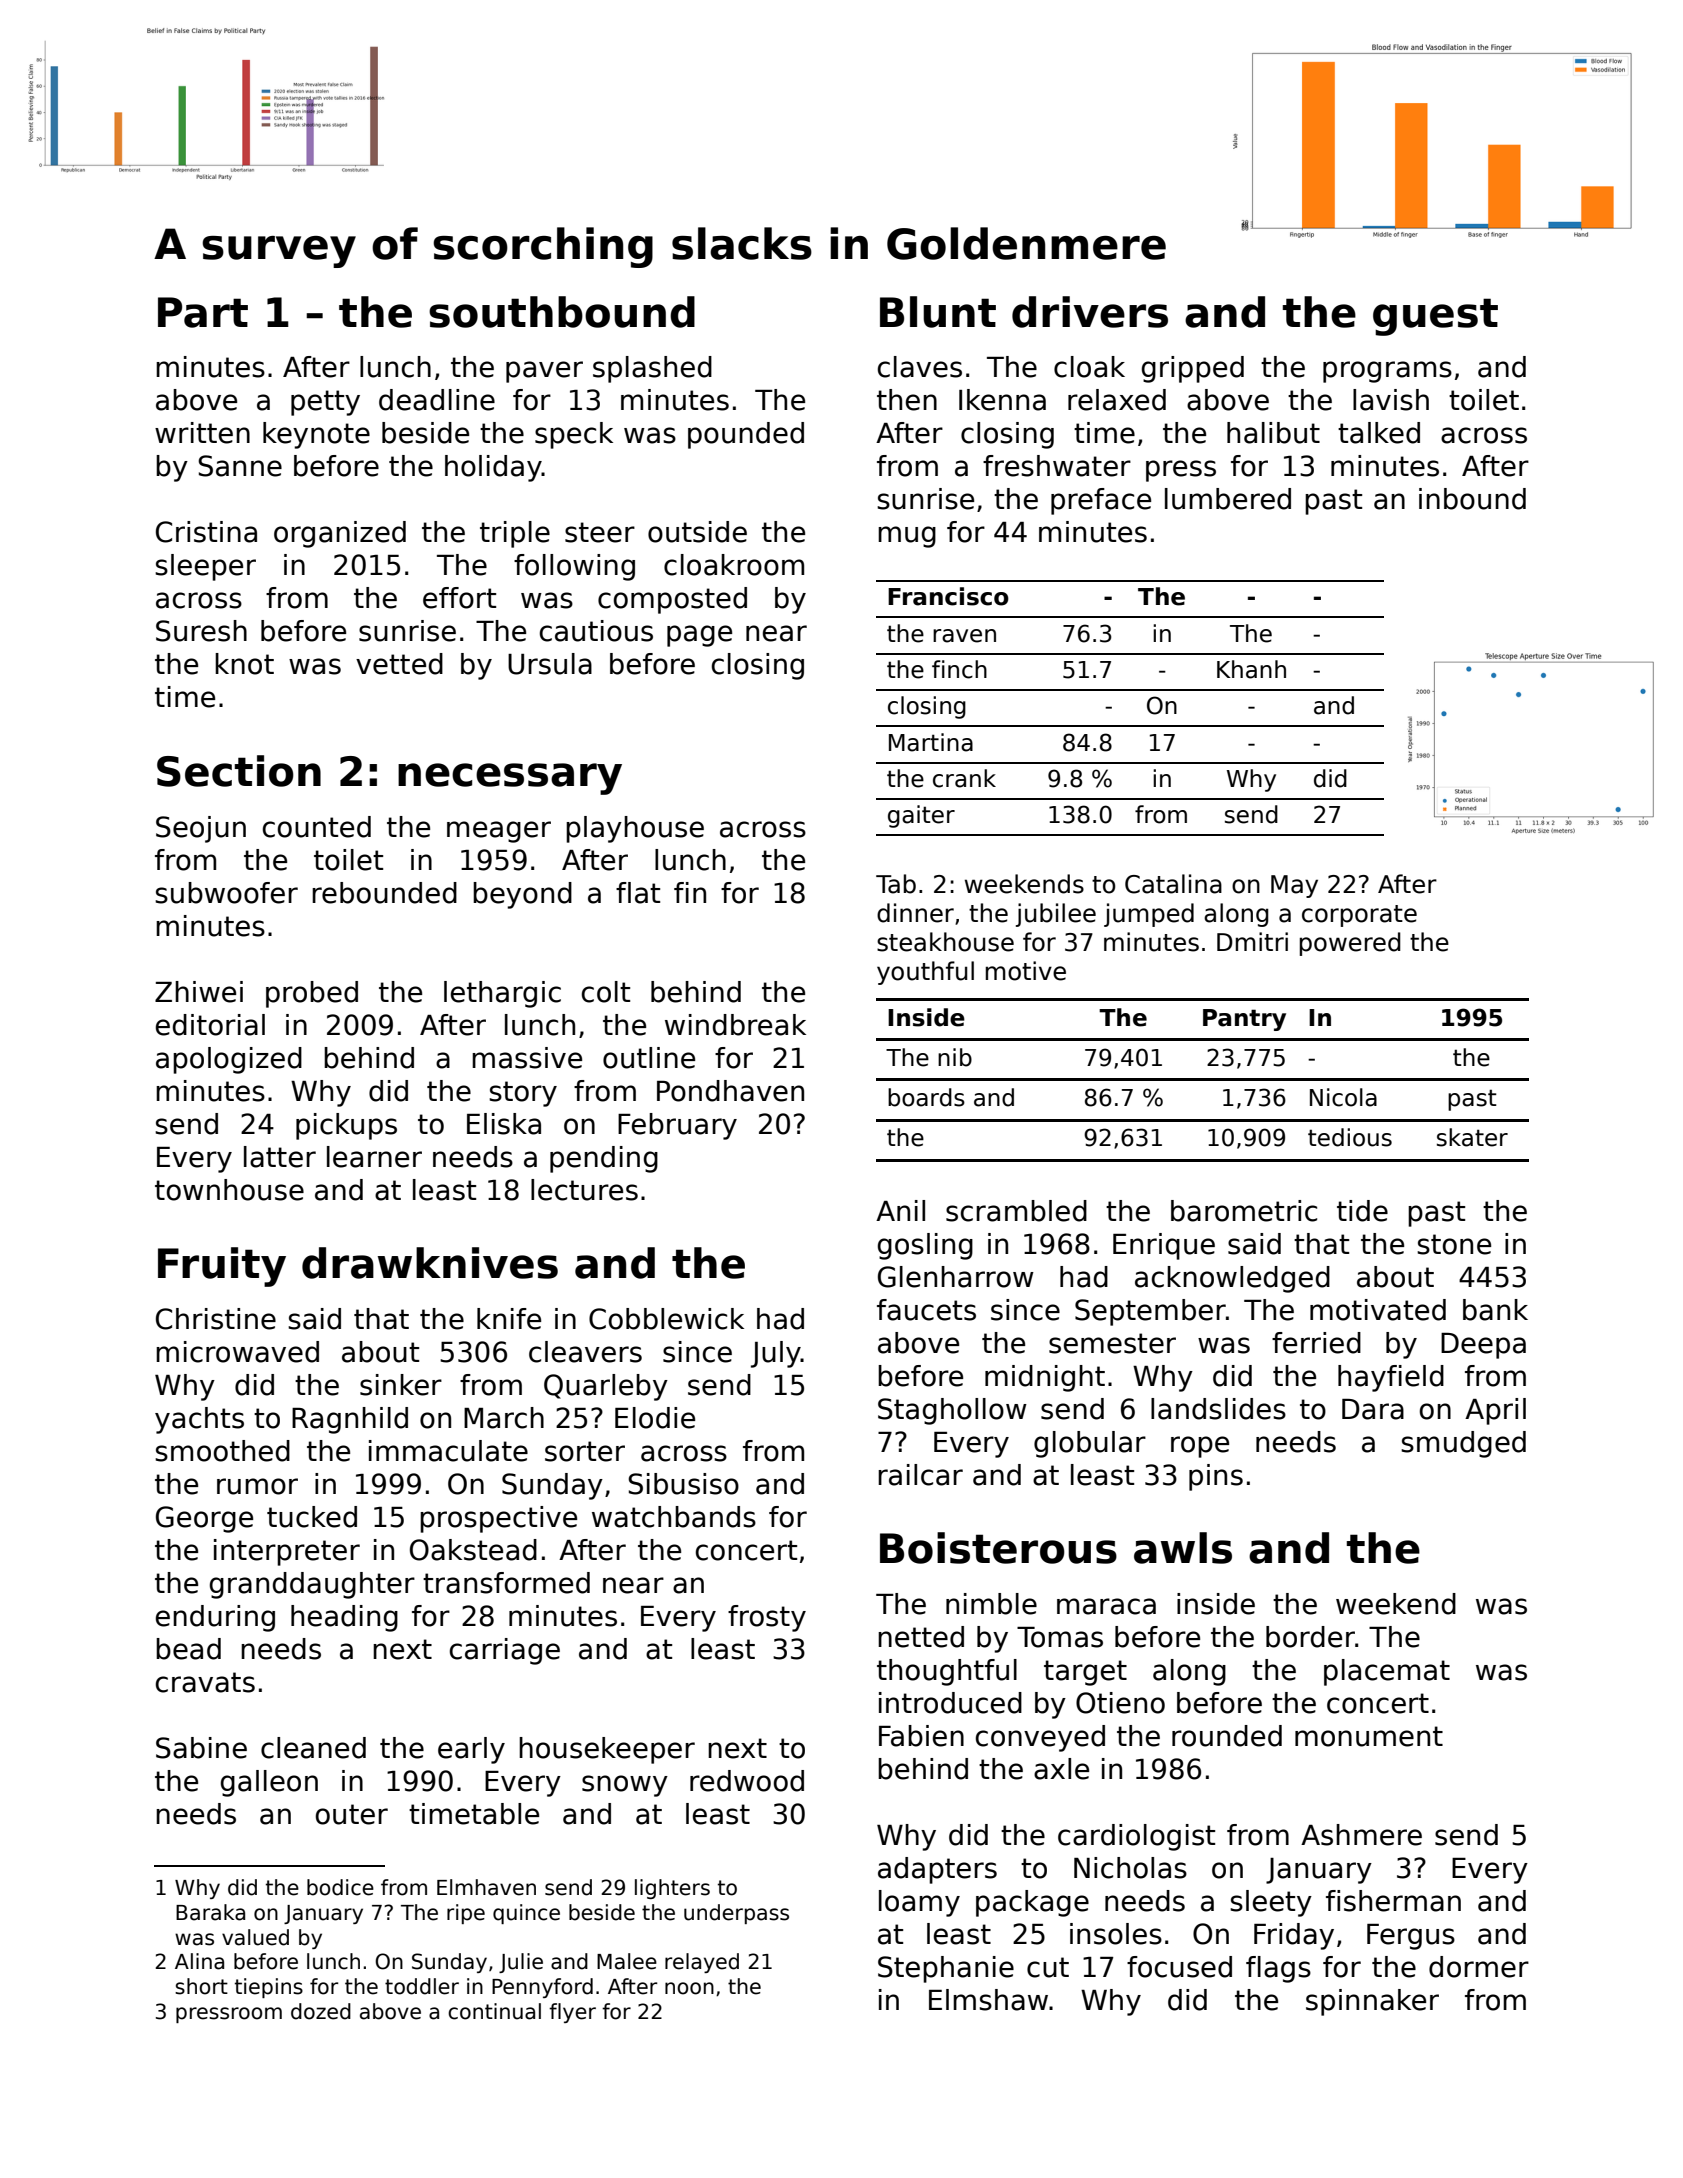  Describe the element at coordinates (321, 2011) in the page. I see `dozed` at that location.
